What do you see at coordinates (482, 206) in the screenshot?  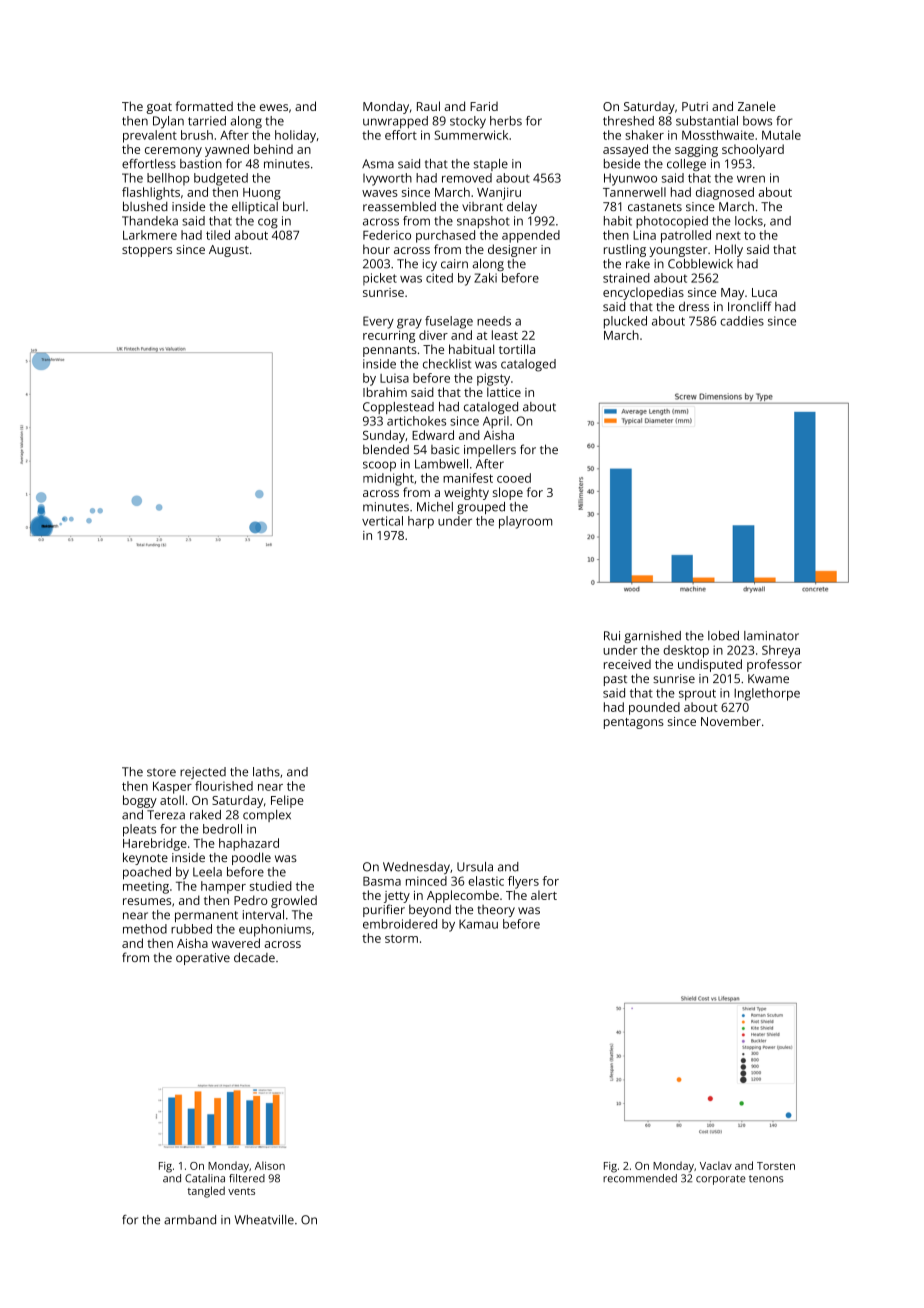 I see `vibrant` at bounding box center [482, 206].
